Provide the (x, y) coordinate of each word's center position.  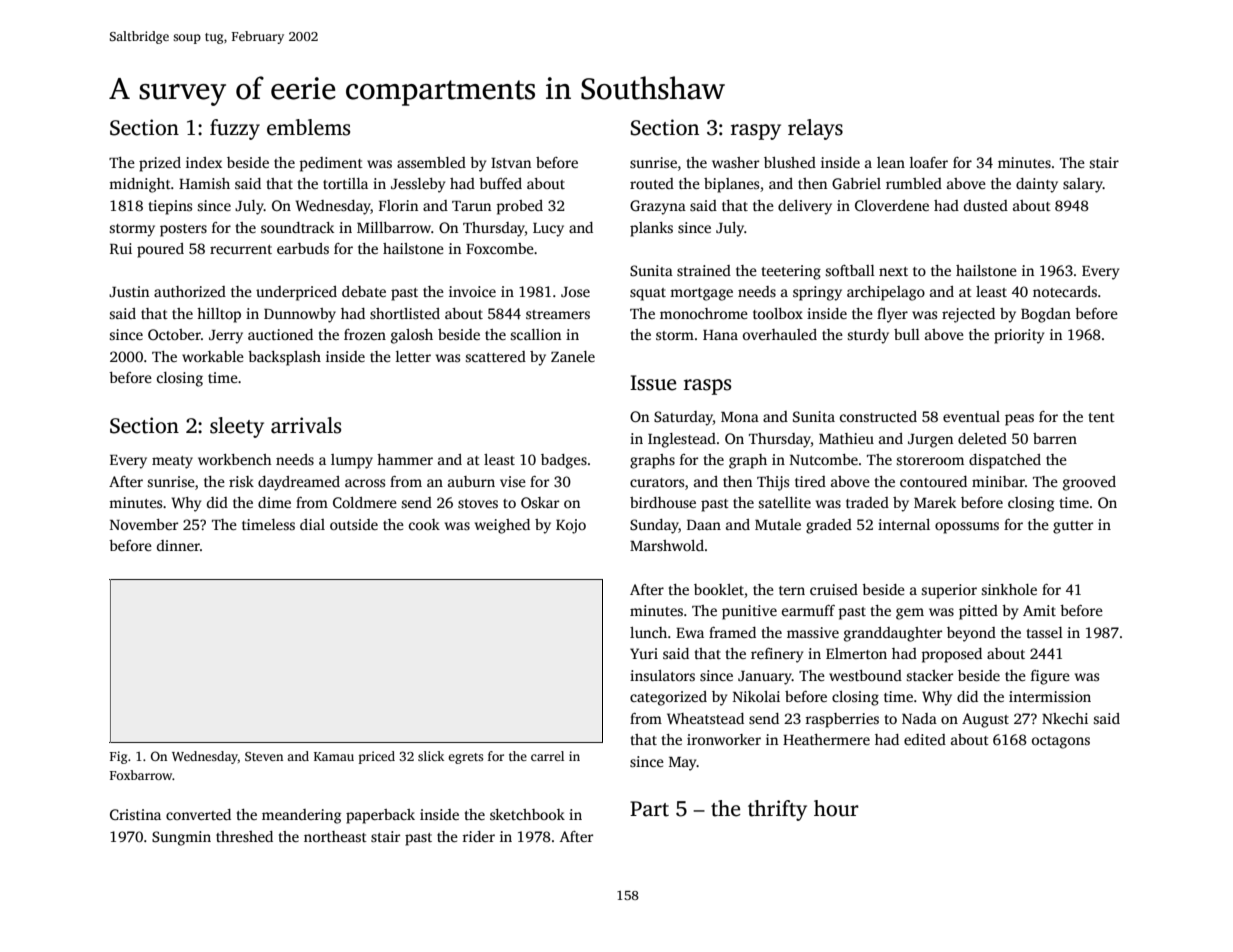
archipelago (886, 293)
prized (160, 164)
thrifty (777, 810)
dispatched (1005, 461)
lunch (648, 632)
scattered (496, 356)
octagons (1061, 742)
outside (354, 524)
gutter (1073, 527)
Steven (264, 756)
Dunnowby (300, 315)
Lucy (548, 230)
